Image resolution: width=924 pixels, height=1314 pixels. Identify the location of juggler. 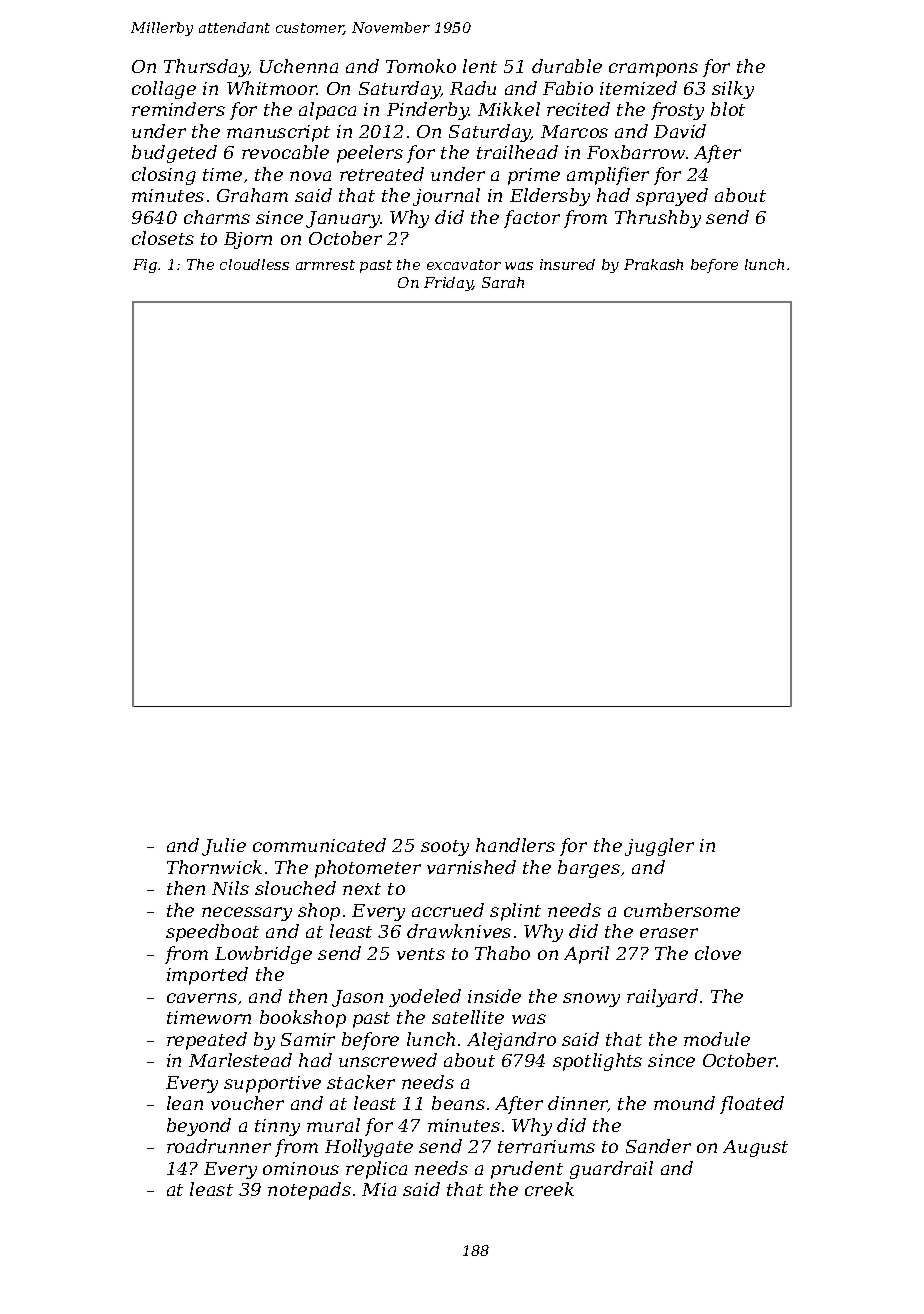
(659, 847).
